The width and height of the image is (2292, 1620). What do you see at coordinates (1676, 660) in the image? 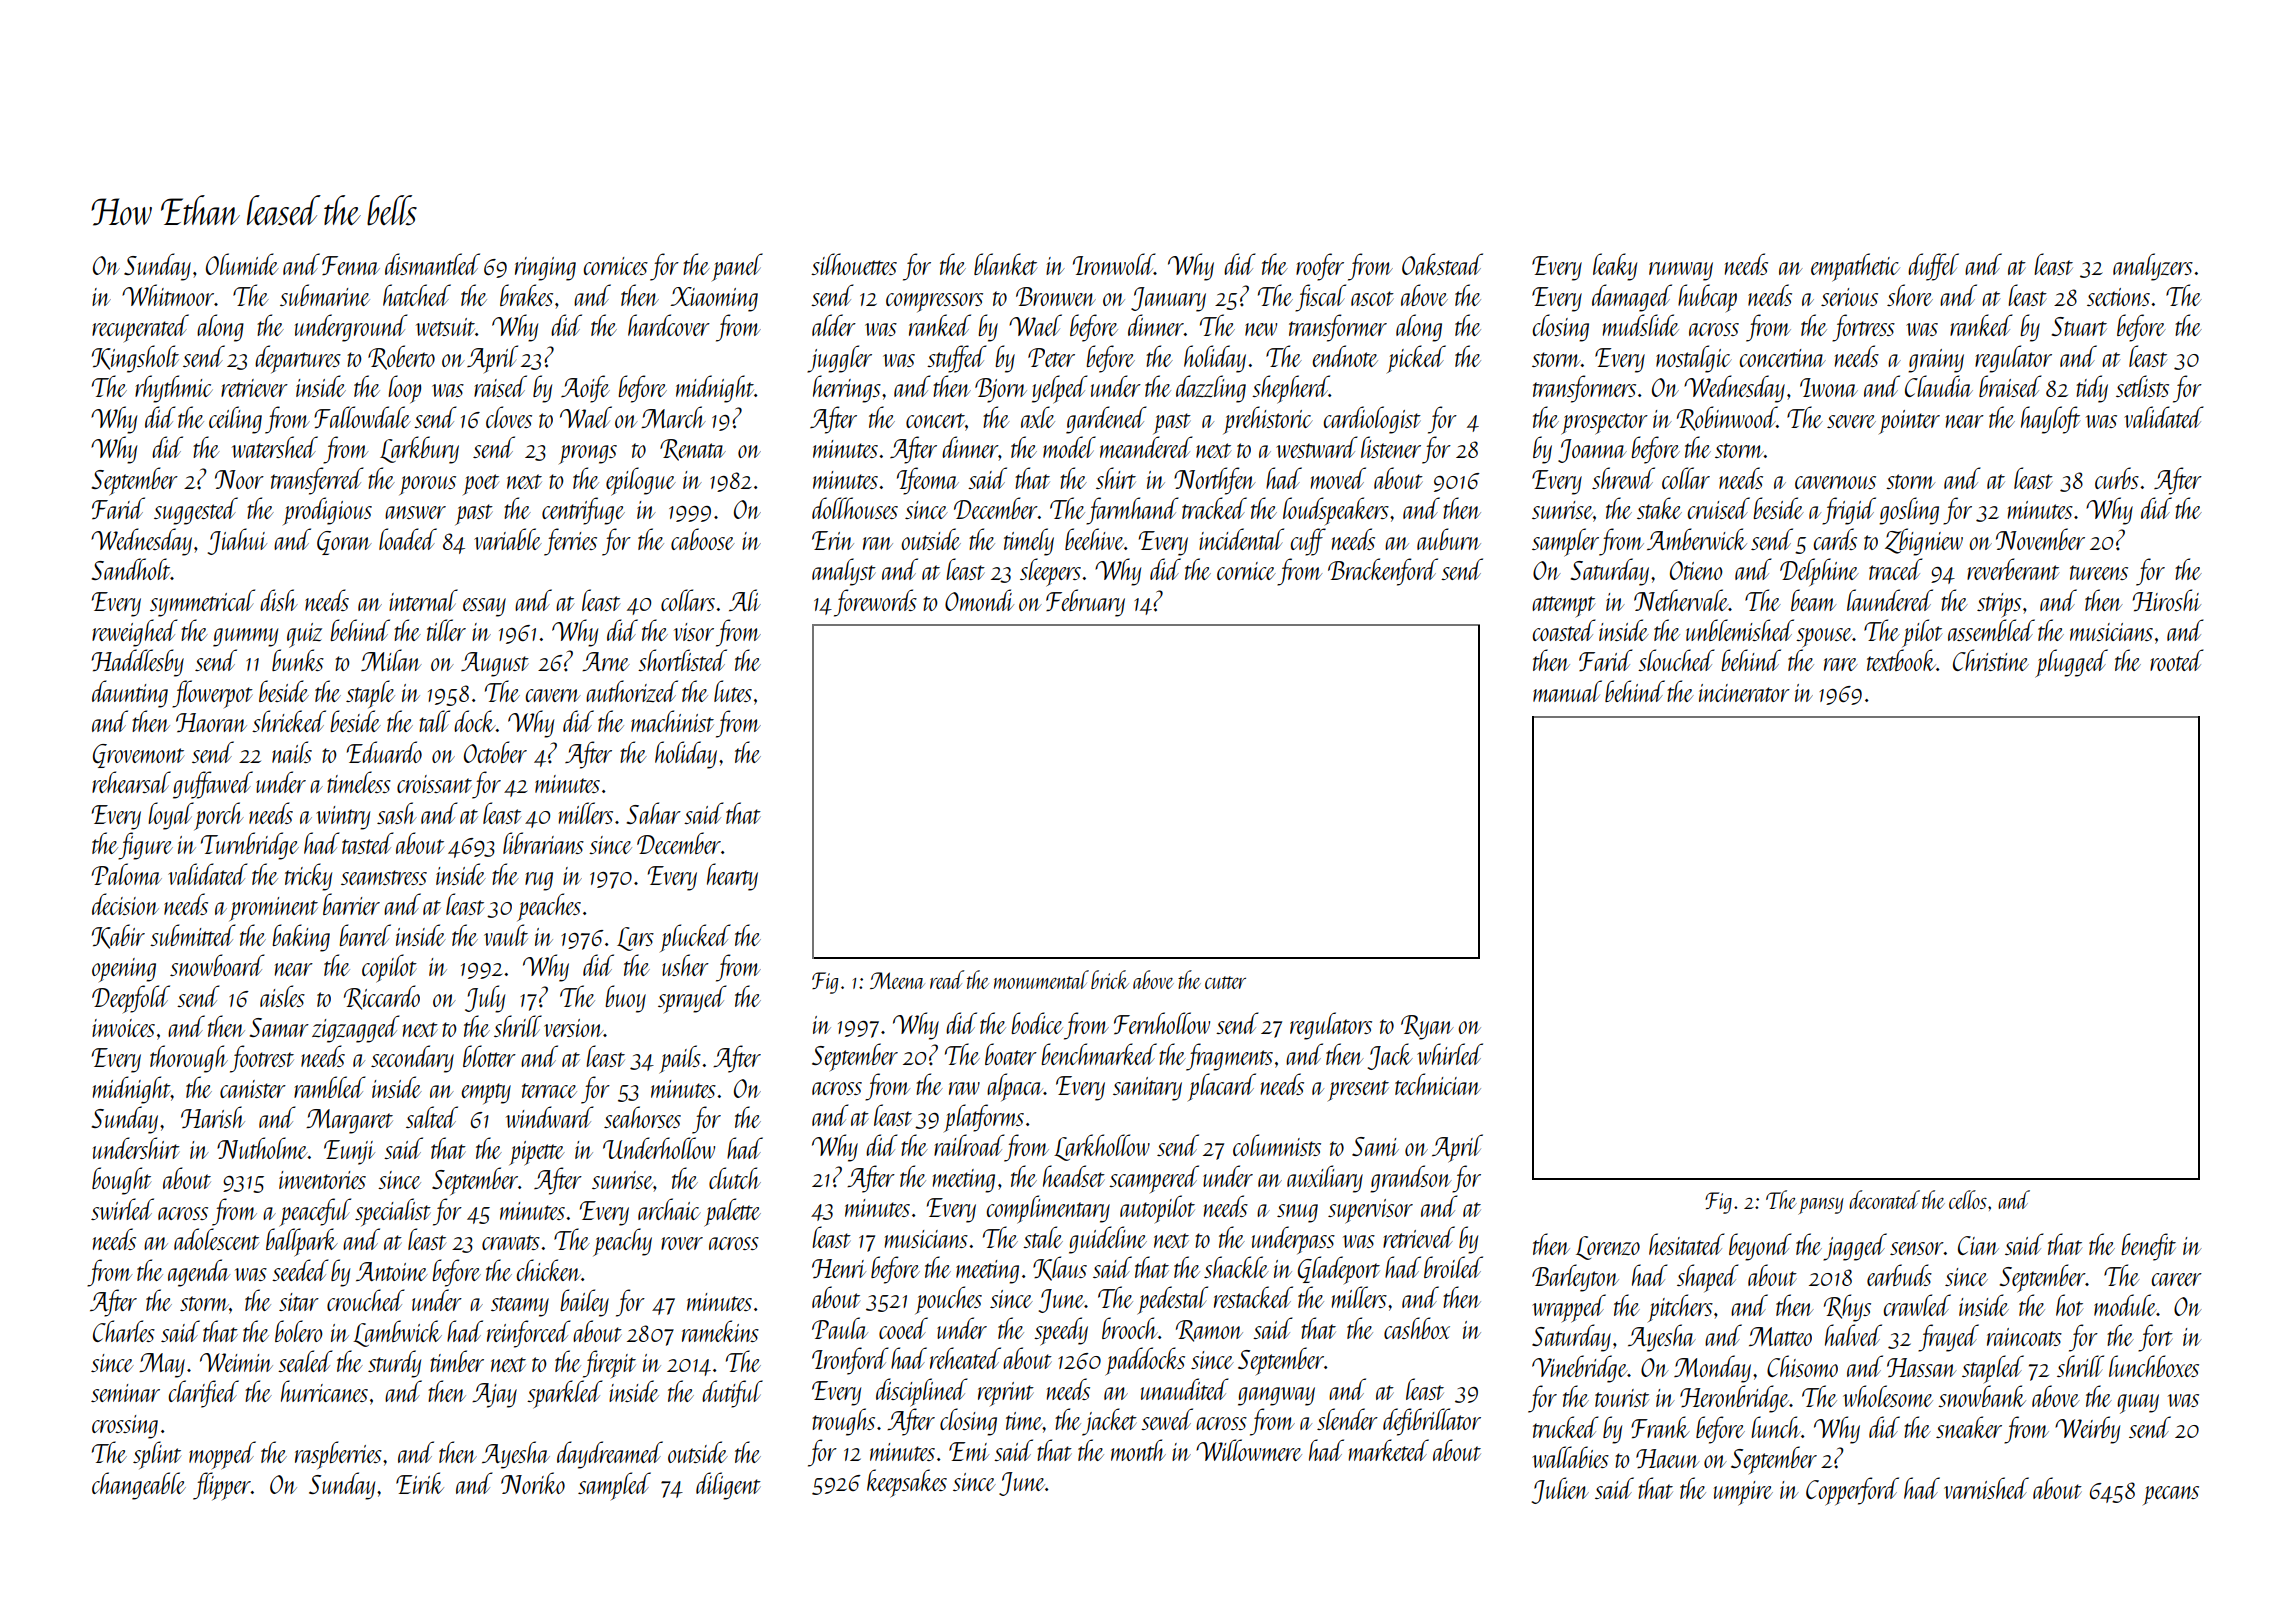
I see `slouched` at bounding box center [1676, 660].
